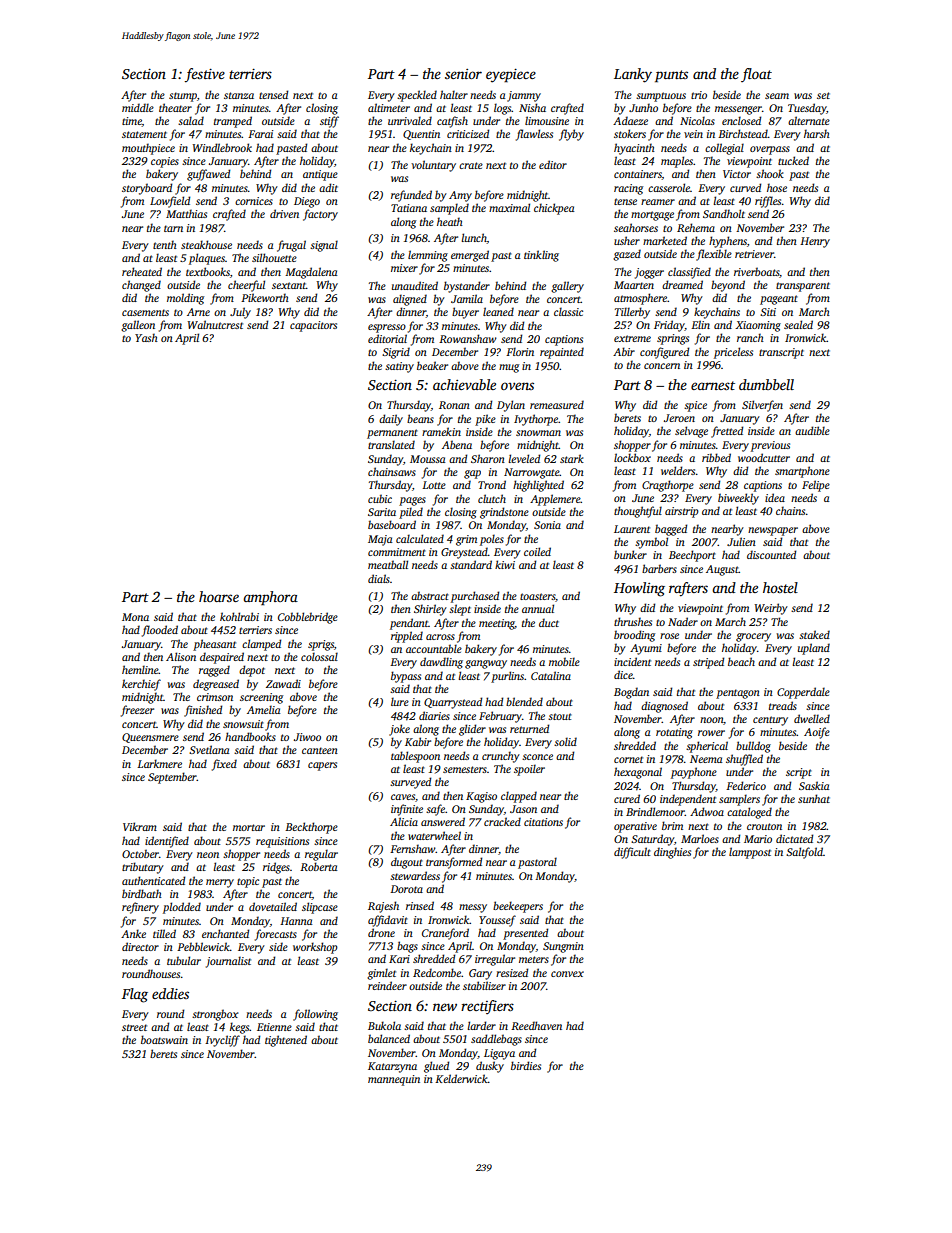 The image size is (952, 1233). Describe the element at coordinates (140, 669) in the screenshot. I see `hemline` at that location.
